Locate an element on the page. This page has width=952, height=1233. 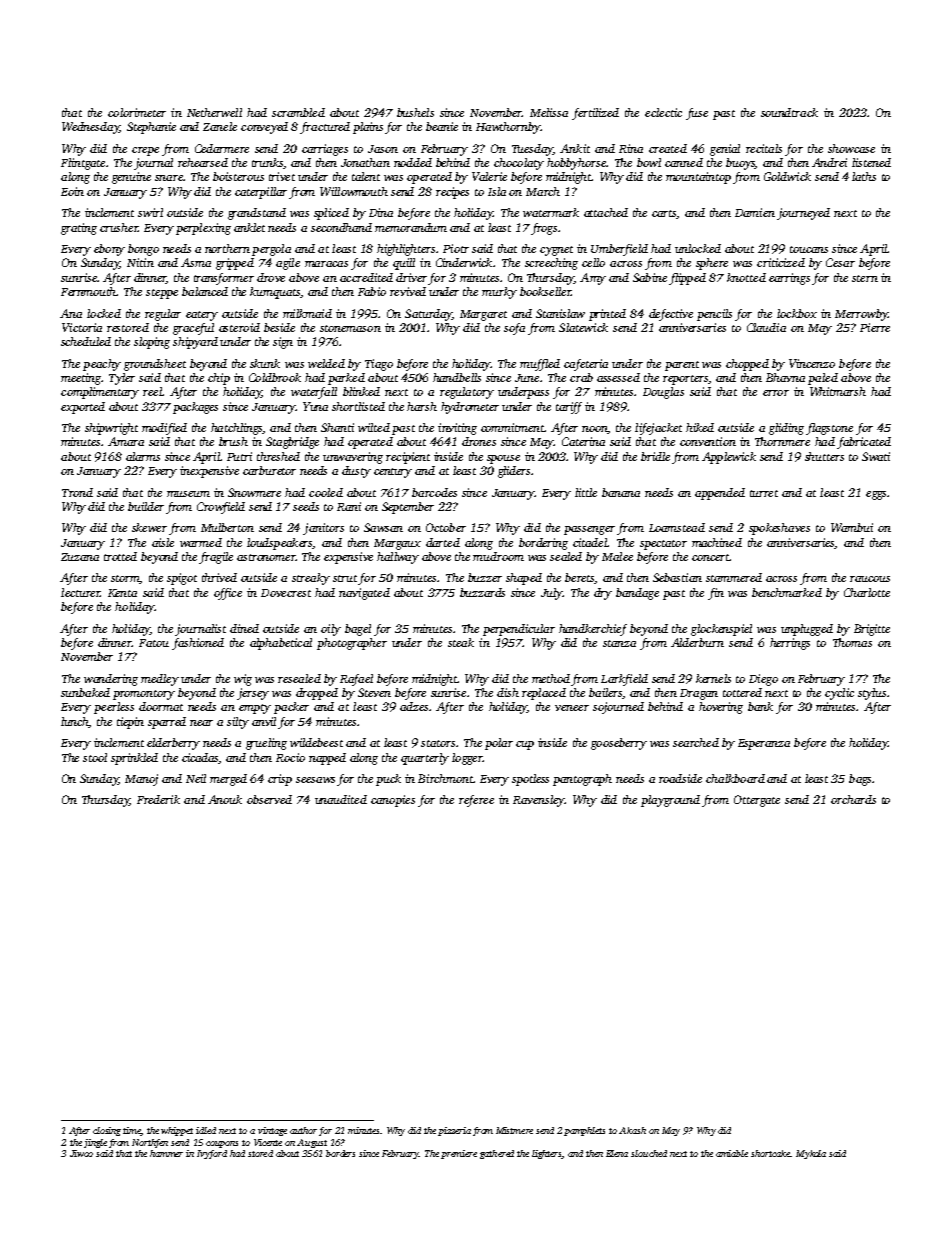
hammer is located at coordinates (166, 1153).
